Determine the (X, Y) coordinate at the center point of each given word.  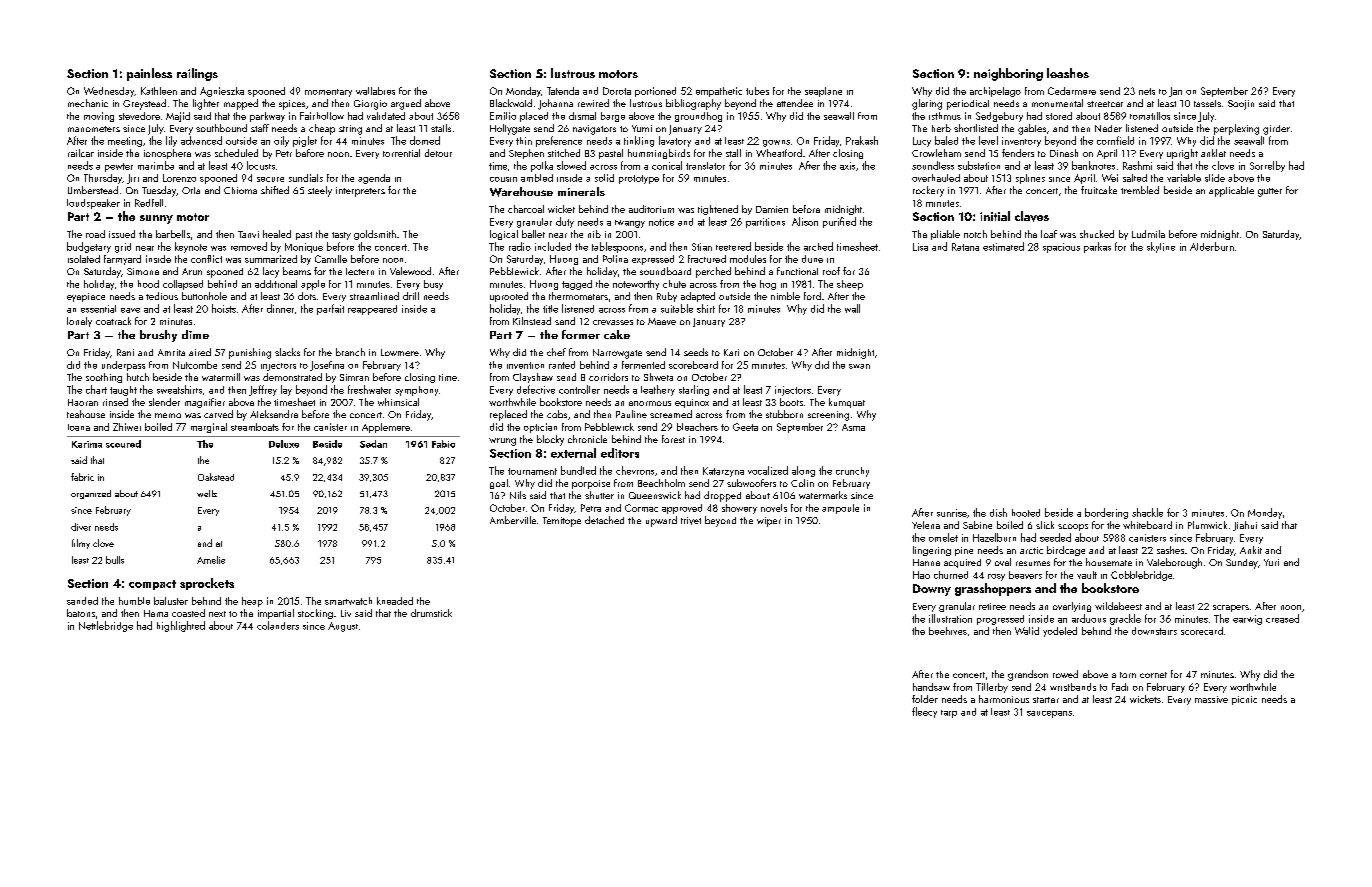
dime (195, 334)
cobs (557, 414)
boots (791, 402)
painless (149, 74)
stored (1059, 116)
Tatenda (563, 91)
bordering (1106, 513)
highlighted (181, 626)
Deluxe (284, 444)
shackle (1147, 512)
